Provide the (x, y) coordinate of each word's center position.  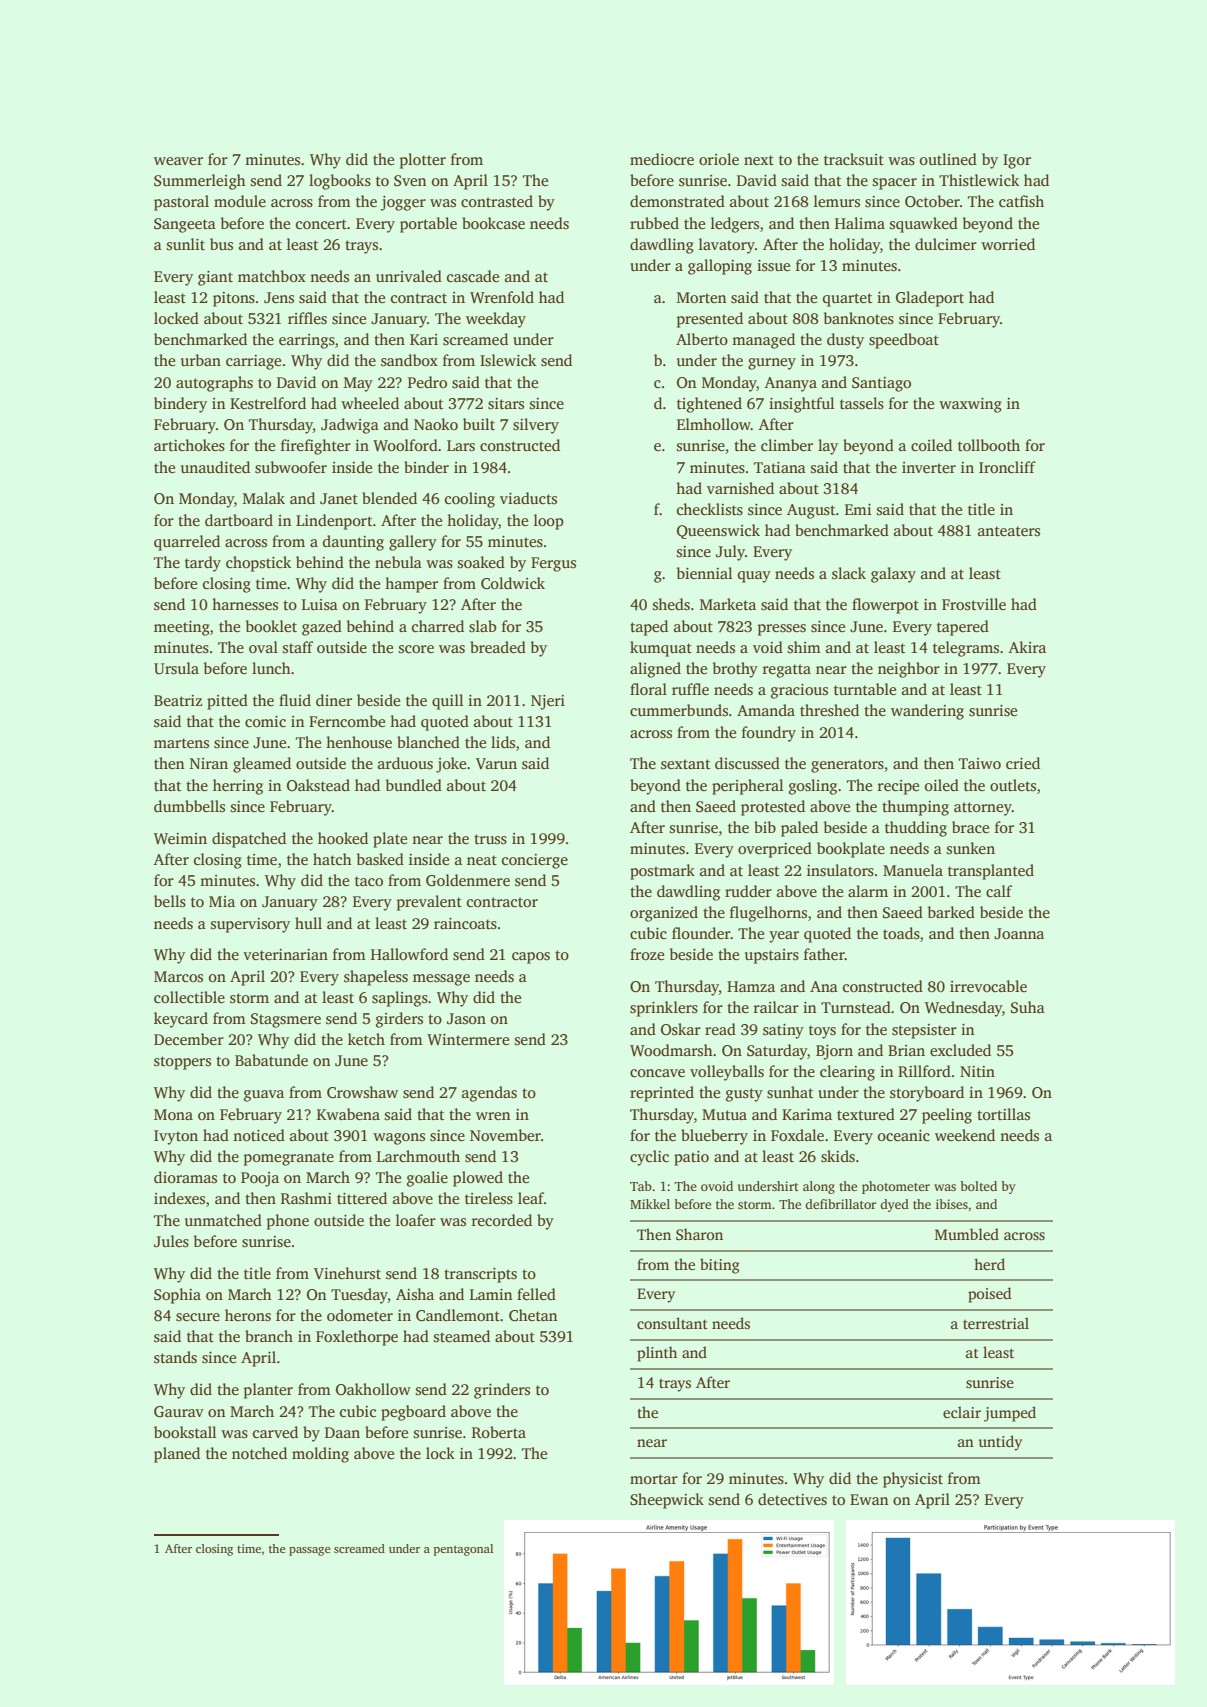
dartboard (239, 520)
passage (309, 1551)
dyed (894, 1205)
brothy (735, 670)
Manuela (913, 870)
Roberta (499, 1432)
